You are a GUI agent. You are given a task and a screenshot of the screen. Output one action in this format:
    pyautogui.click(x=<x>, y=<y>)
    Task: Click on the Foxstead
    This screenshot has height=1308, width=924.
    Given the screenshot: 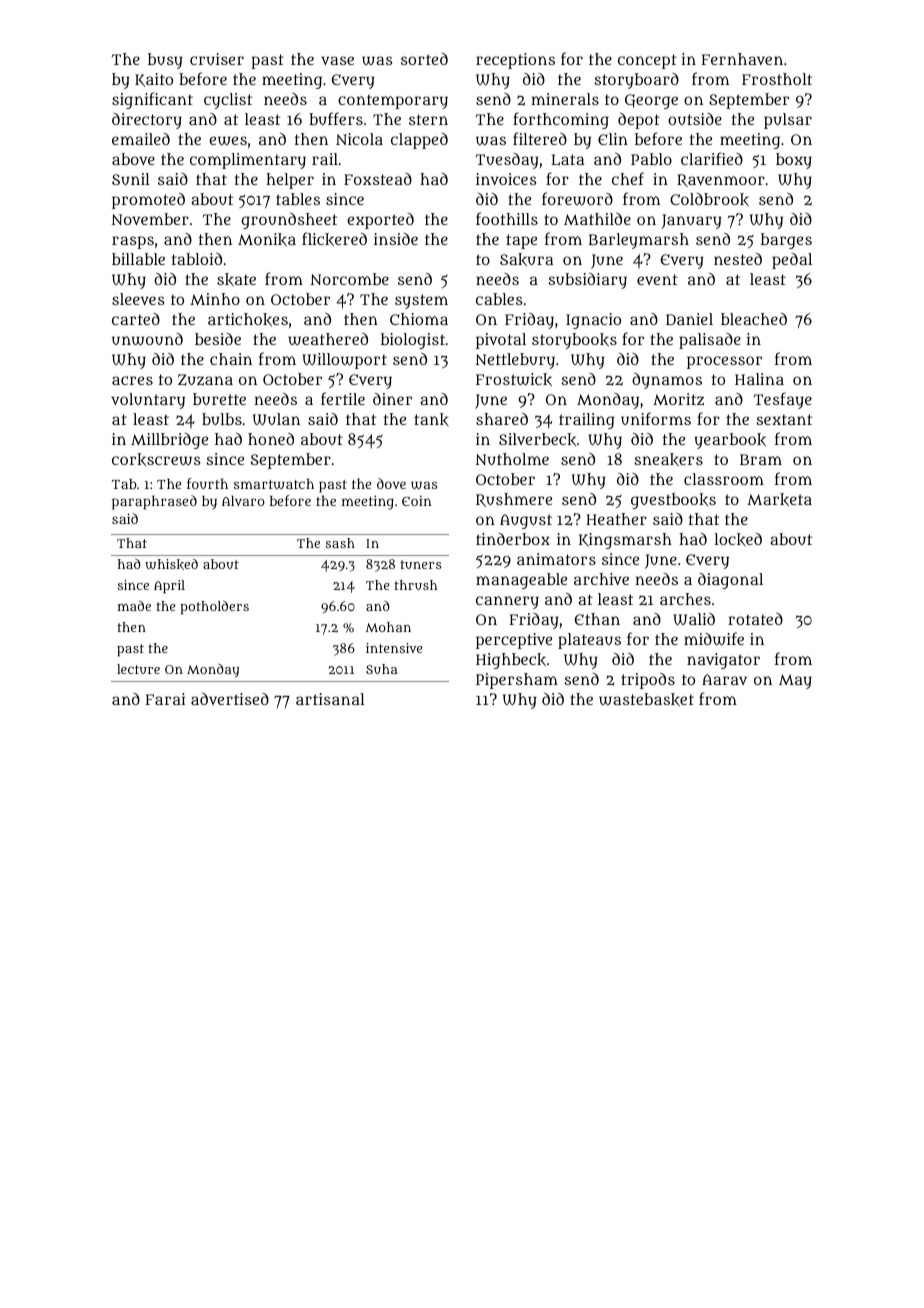 What is the action you would take?
    pyautogui.click(x=378, y=179)
